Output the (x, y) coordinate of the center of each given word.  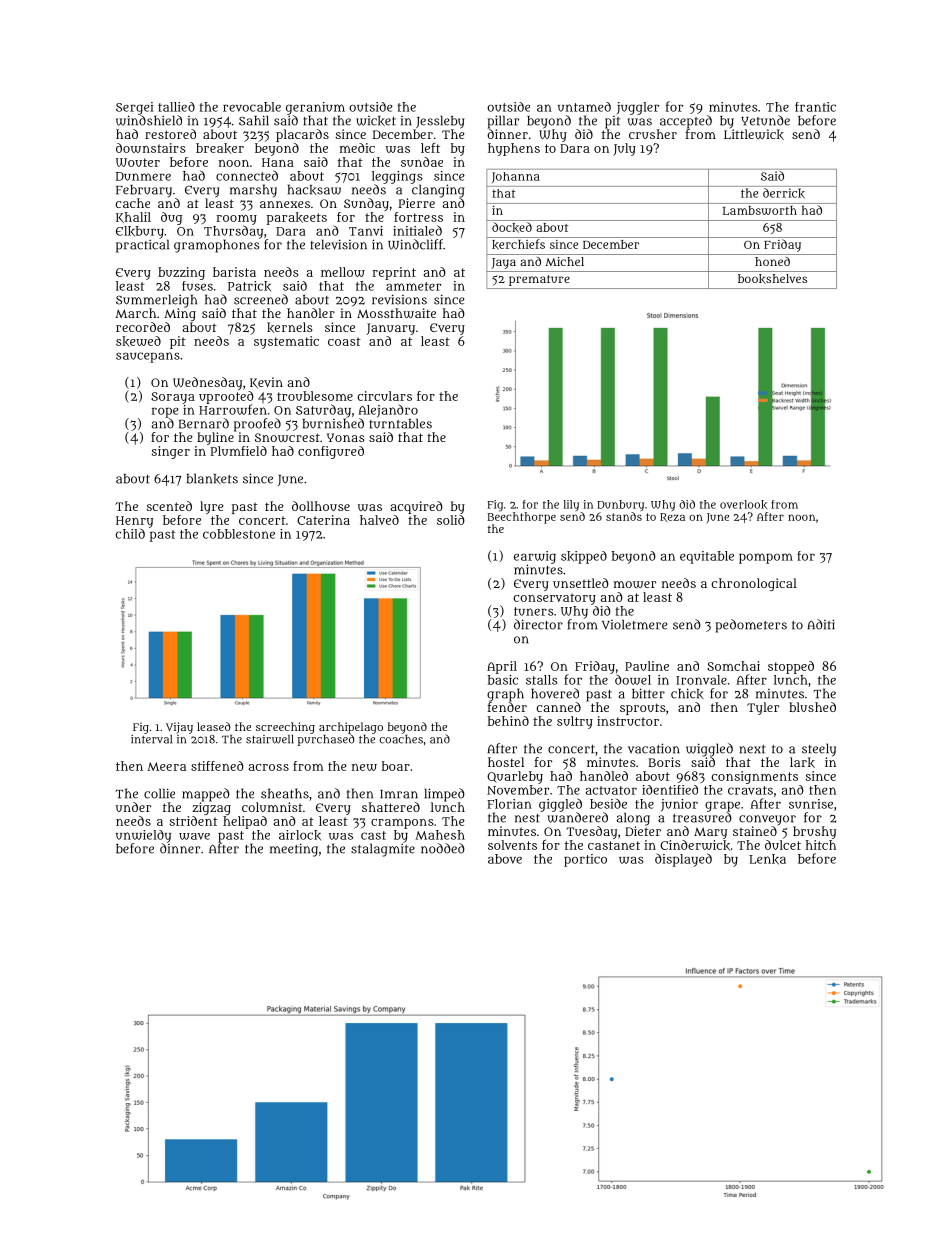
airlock (300, 835)
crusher (653, 134)
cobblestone (239, 534)
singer (171, 452)
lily (571, 505)
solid (451, 520)
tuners (534, 611)
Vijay (179, 728)
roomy (237, 220)
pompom (766, 558)
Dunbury (620, 505)
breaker (220, 148)
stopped (791, 667)
